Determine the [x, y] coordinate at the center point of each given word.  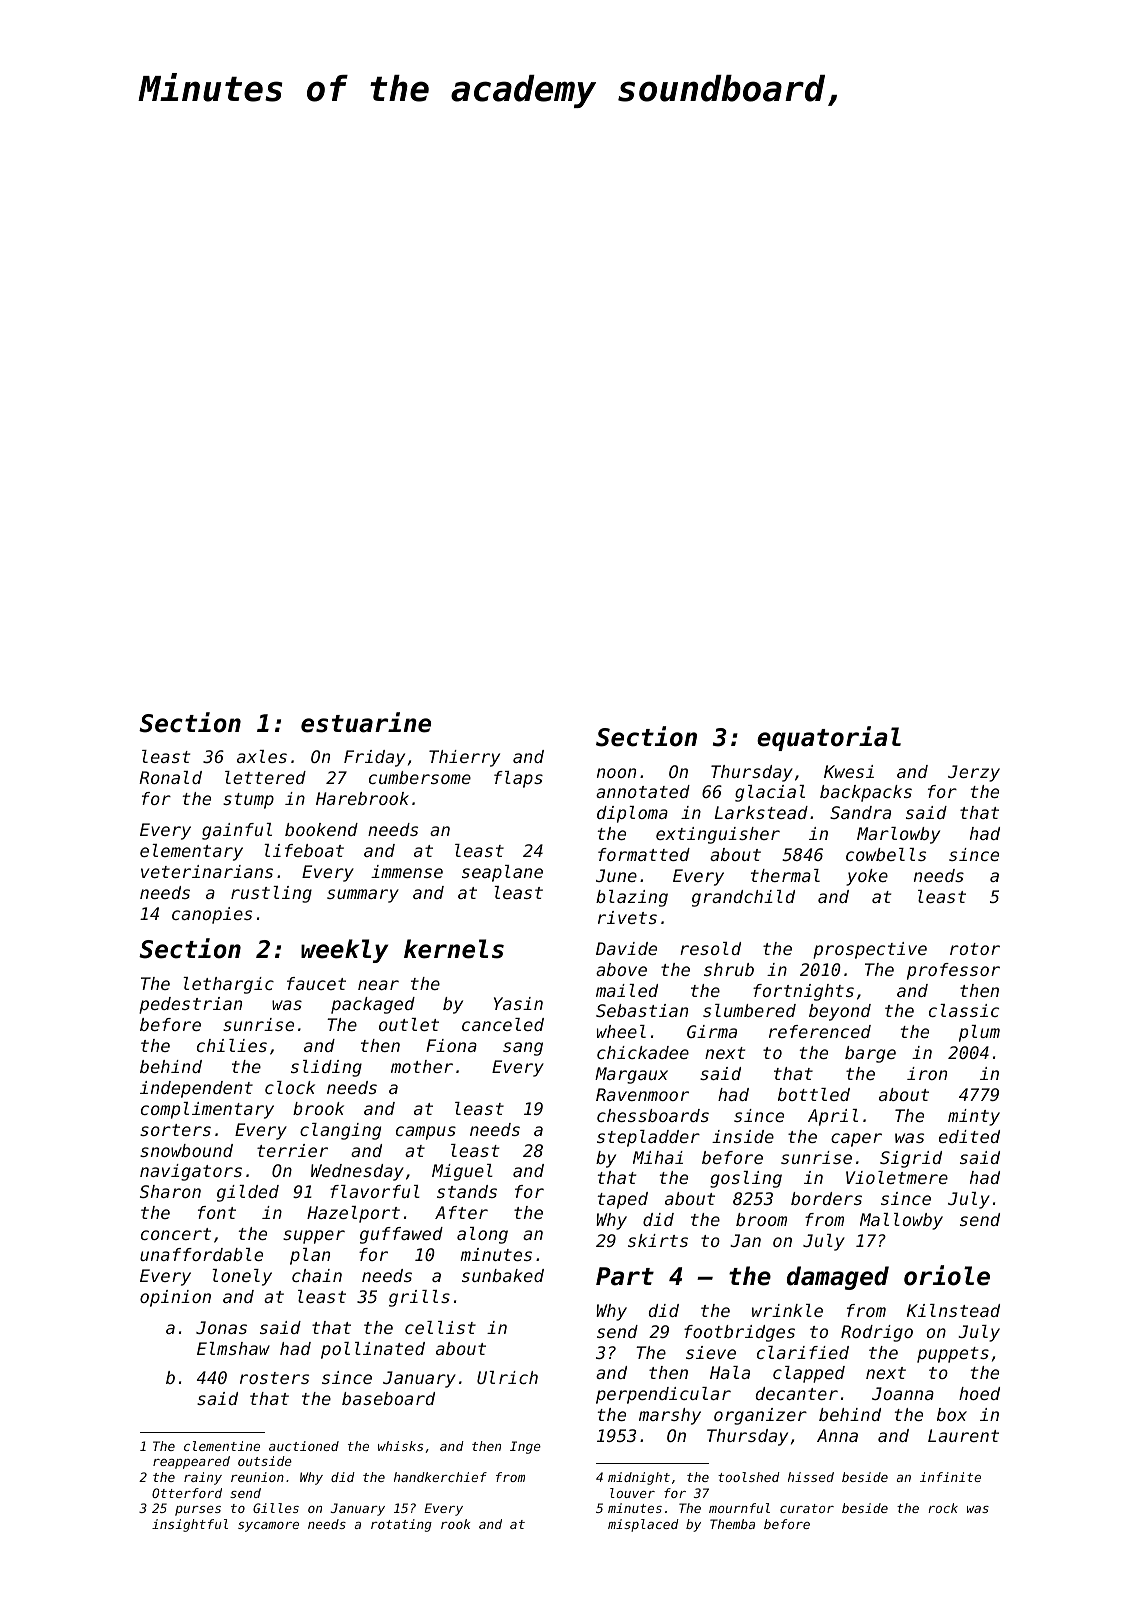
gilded [248, 1193]
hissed [811, 1477]
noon [616, 773]
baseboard [388, 1398]
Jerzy [974, 773]
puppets [953, 1355]
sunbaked [503, 1275]
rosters [274, 1378]
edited [969, 1136]
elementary [191, 852]
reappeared [191, 1462]
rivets [627, 917]
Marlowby [898, 835]
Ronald [170, 777]
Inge [525, 1447]
